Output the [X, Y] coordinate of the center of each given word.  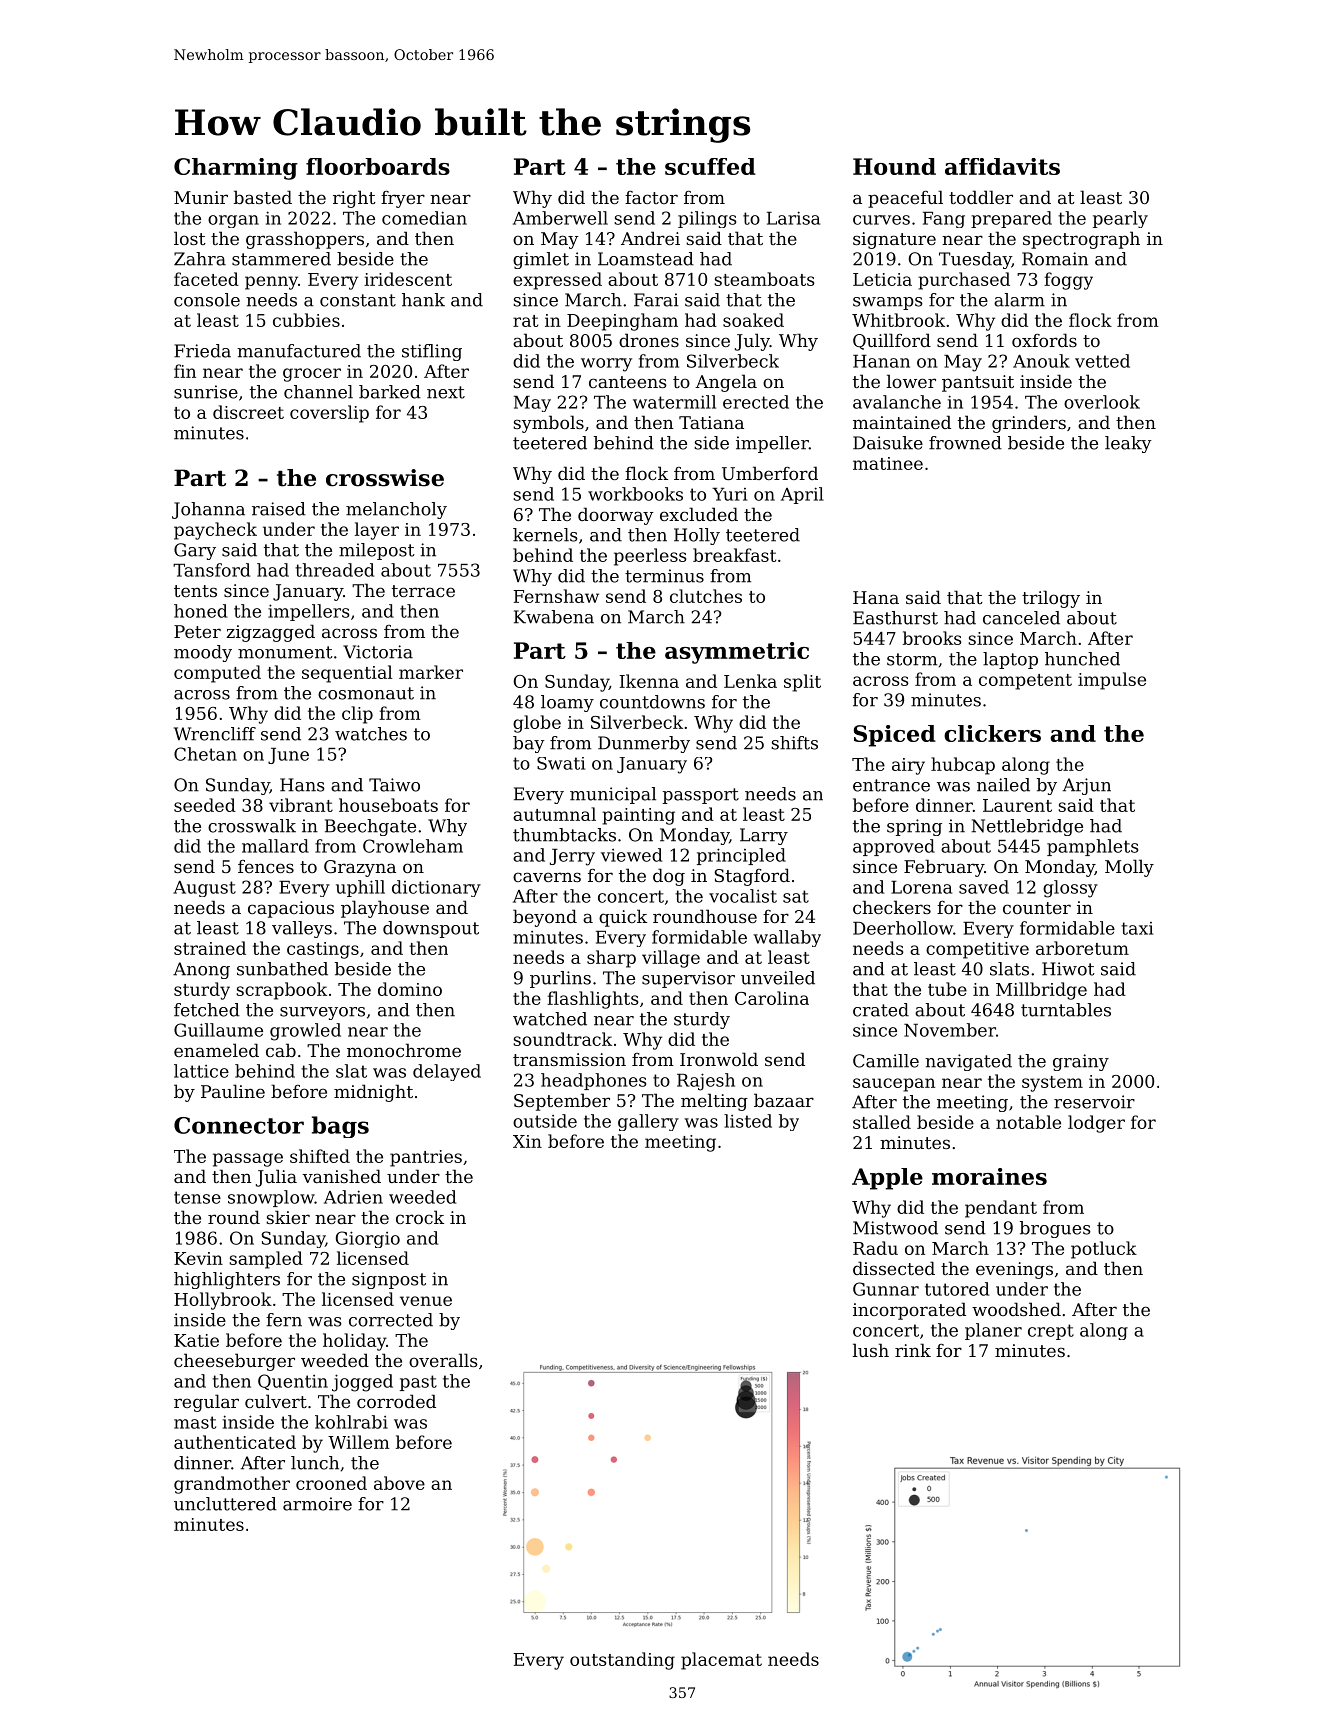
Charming [236, 169]
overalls [443, 1360]
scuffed [710, 166]
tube [947, 989]
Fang [944, 220]
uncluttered [225, 1504]
